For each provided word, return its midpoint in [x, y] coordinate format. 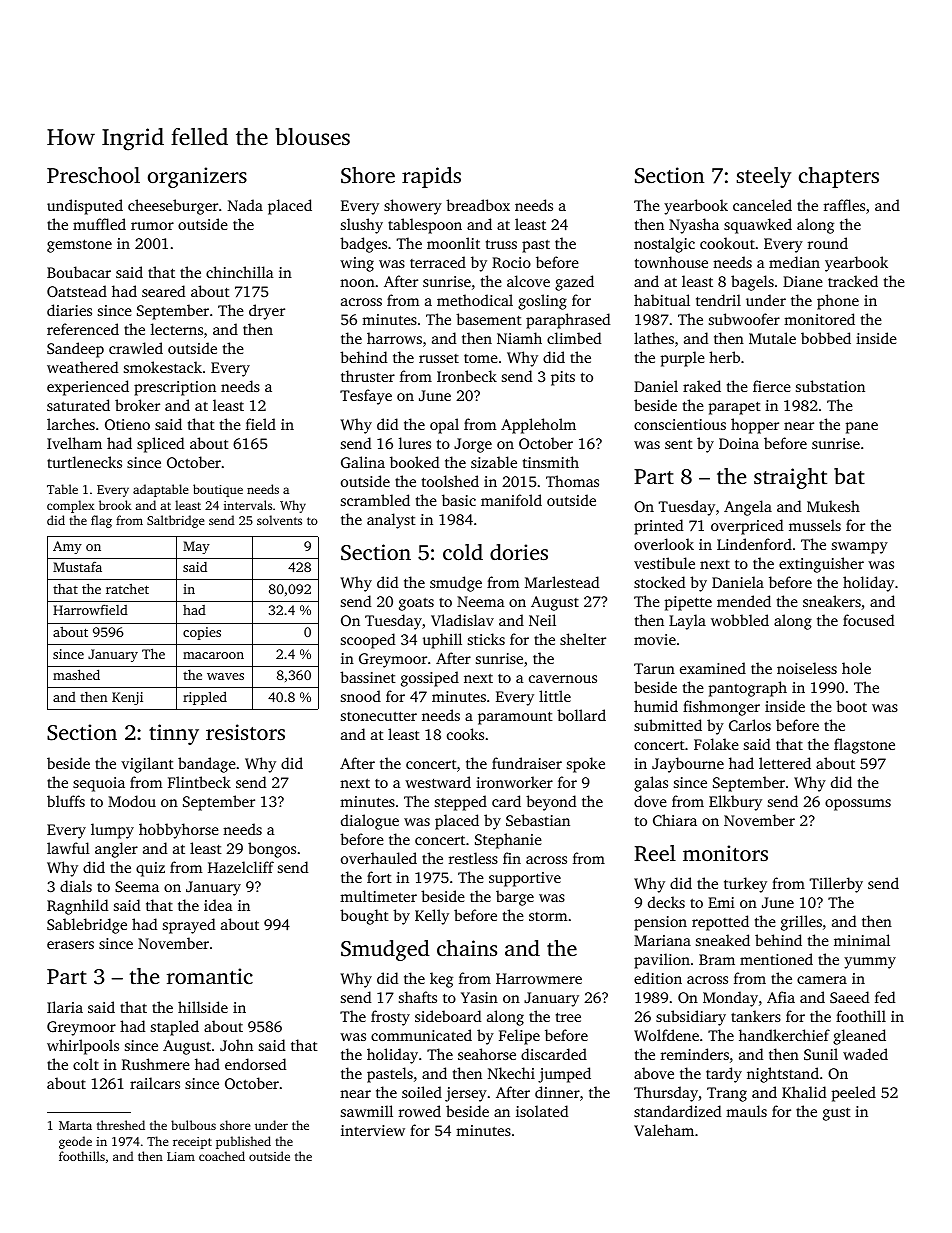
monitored [819, 319]
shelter [583, 639]
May [196, 547]
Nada [245, 205]
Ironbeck [467, 376]
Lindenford [754, 544]
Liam [181, 1156]
